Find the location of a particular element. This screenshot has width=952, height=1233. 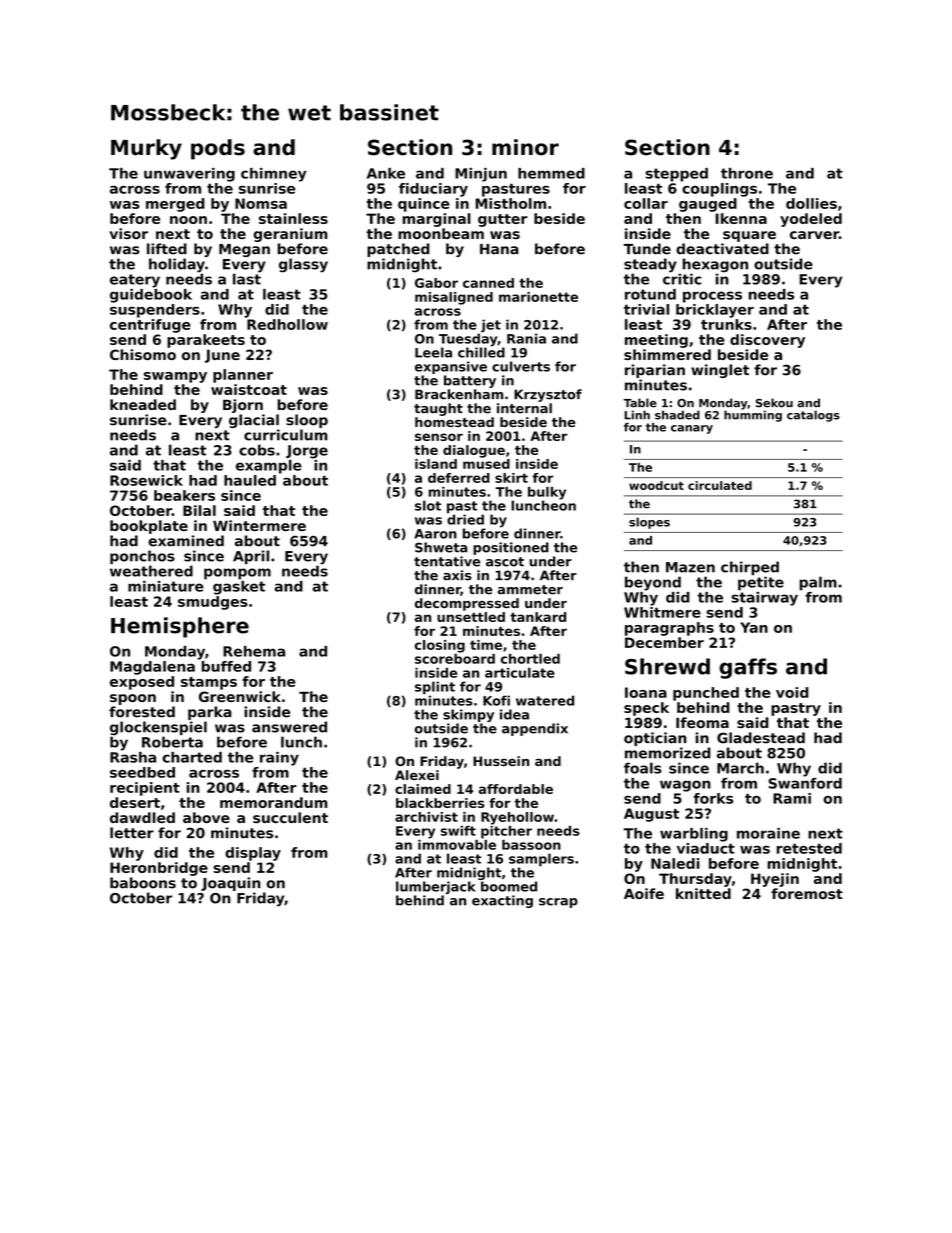

succulent is located at coordinates (290, 817).
